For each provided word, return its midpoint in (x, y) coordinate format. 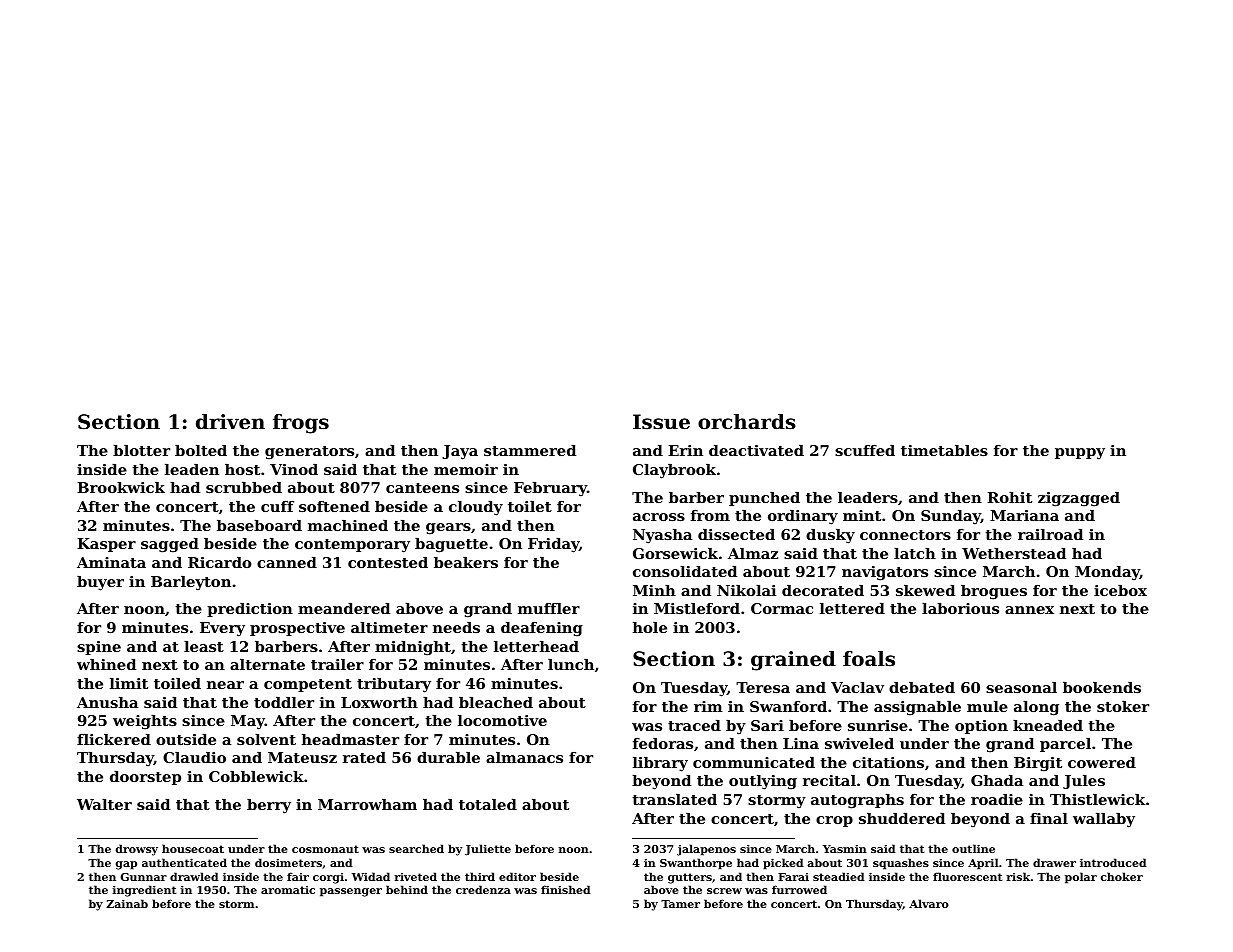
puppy (1080, 454)
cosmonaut (325, 849)
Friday (553, 545)
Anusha (107, 702)
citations (888, 762)
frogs (301, 424)
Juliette (488, 849)
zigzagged (1079, 499)
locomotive (502, 720)
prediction (250, 610)
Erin (685, 450)
